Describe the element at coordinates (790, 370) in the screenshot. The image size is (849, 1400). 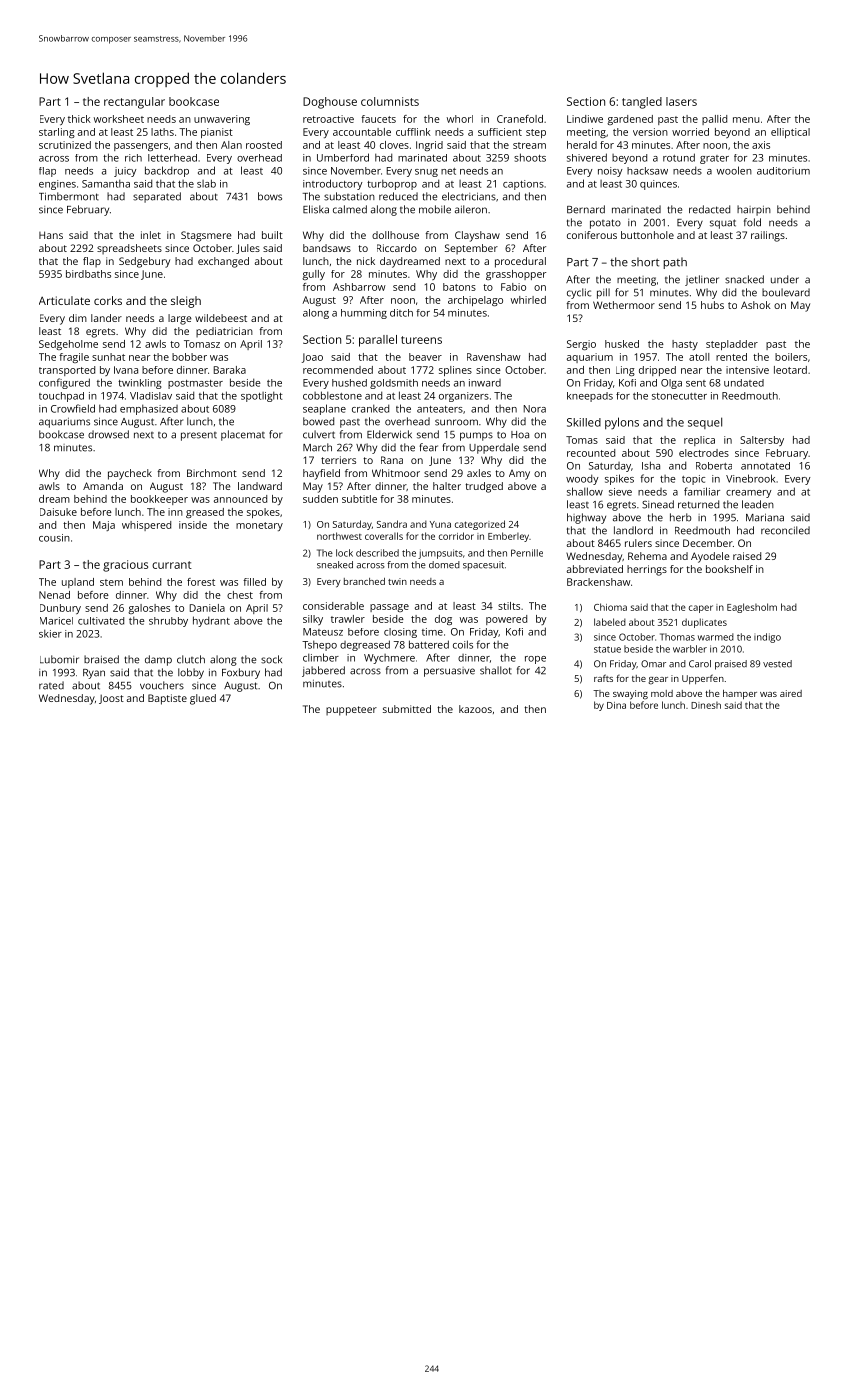
I see `leotard` at that location.
